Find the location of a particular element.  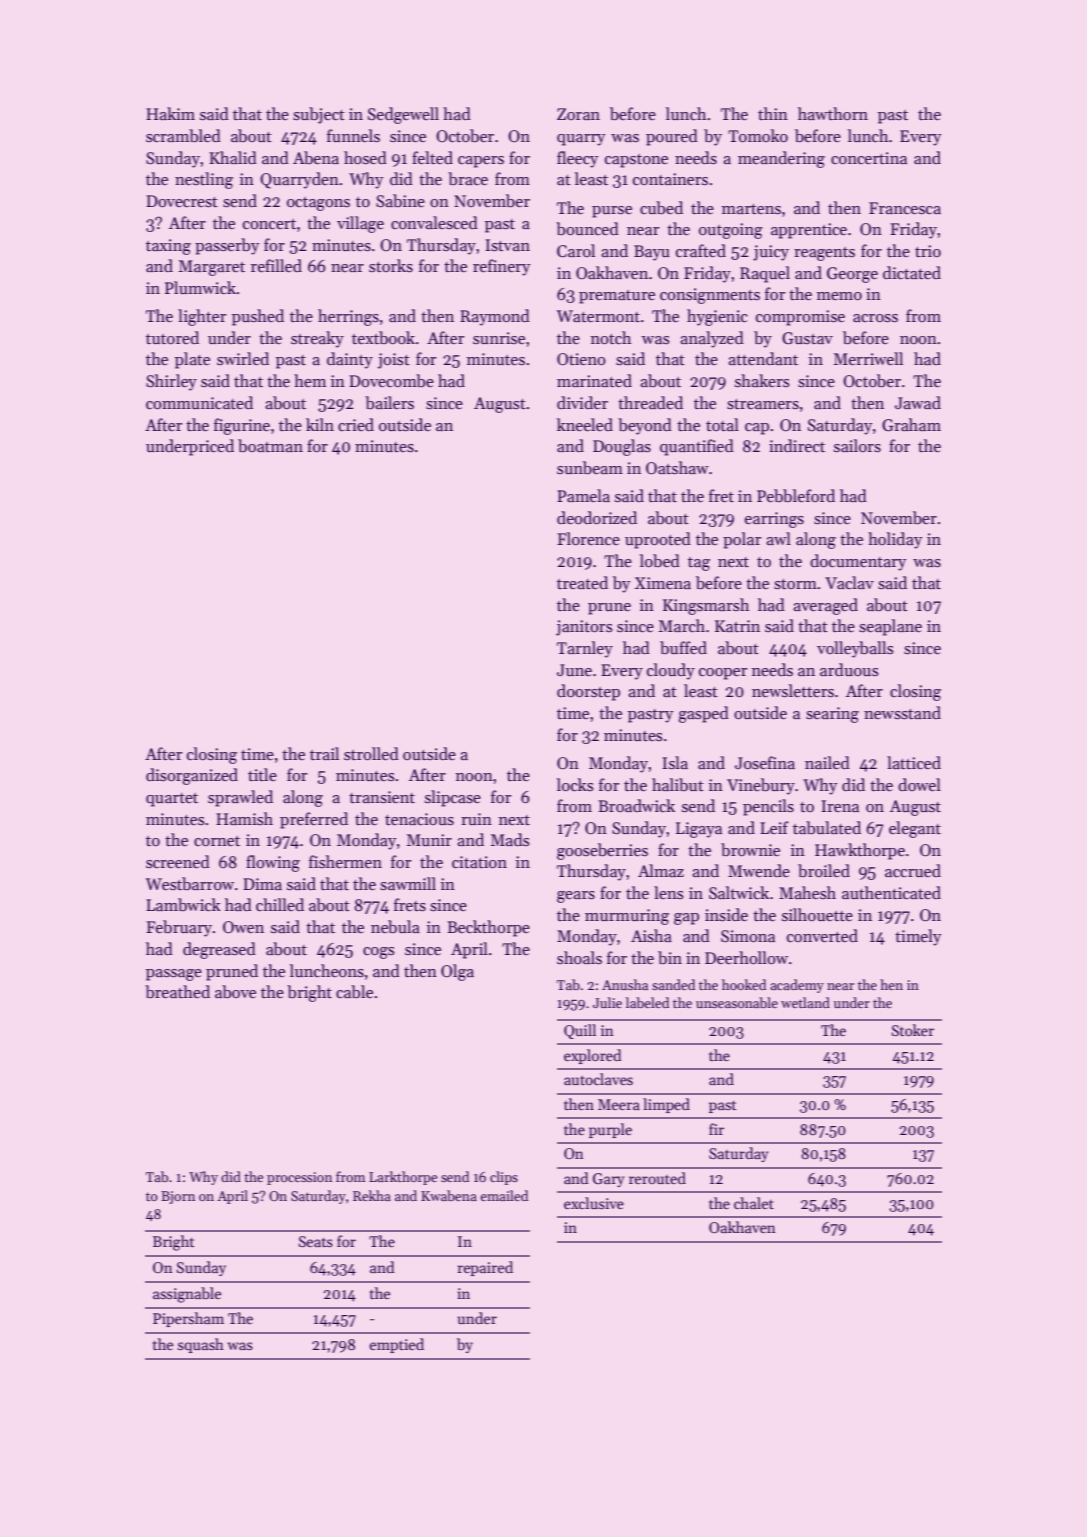

Florence is located at coordinates (588, 539).
